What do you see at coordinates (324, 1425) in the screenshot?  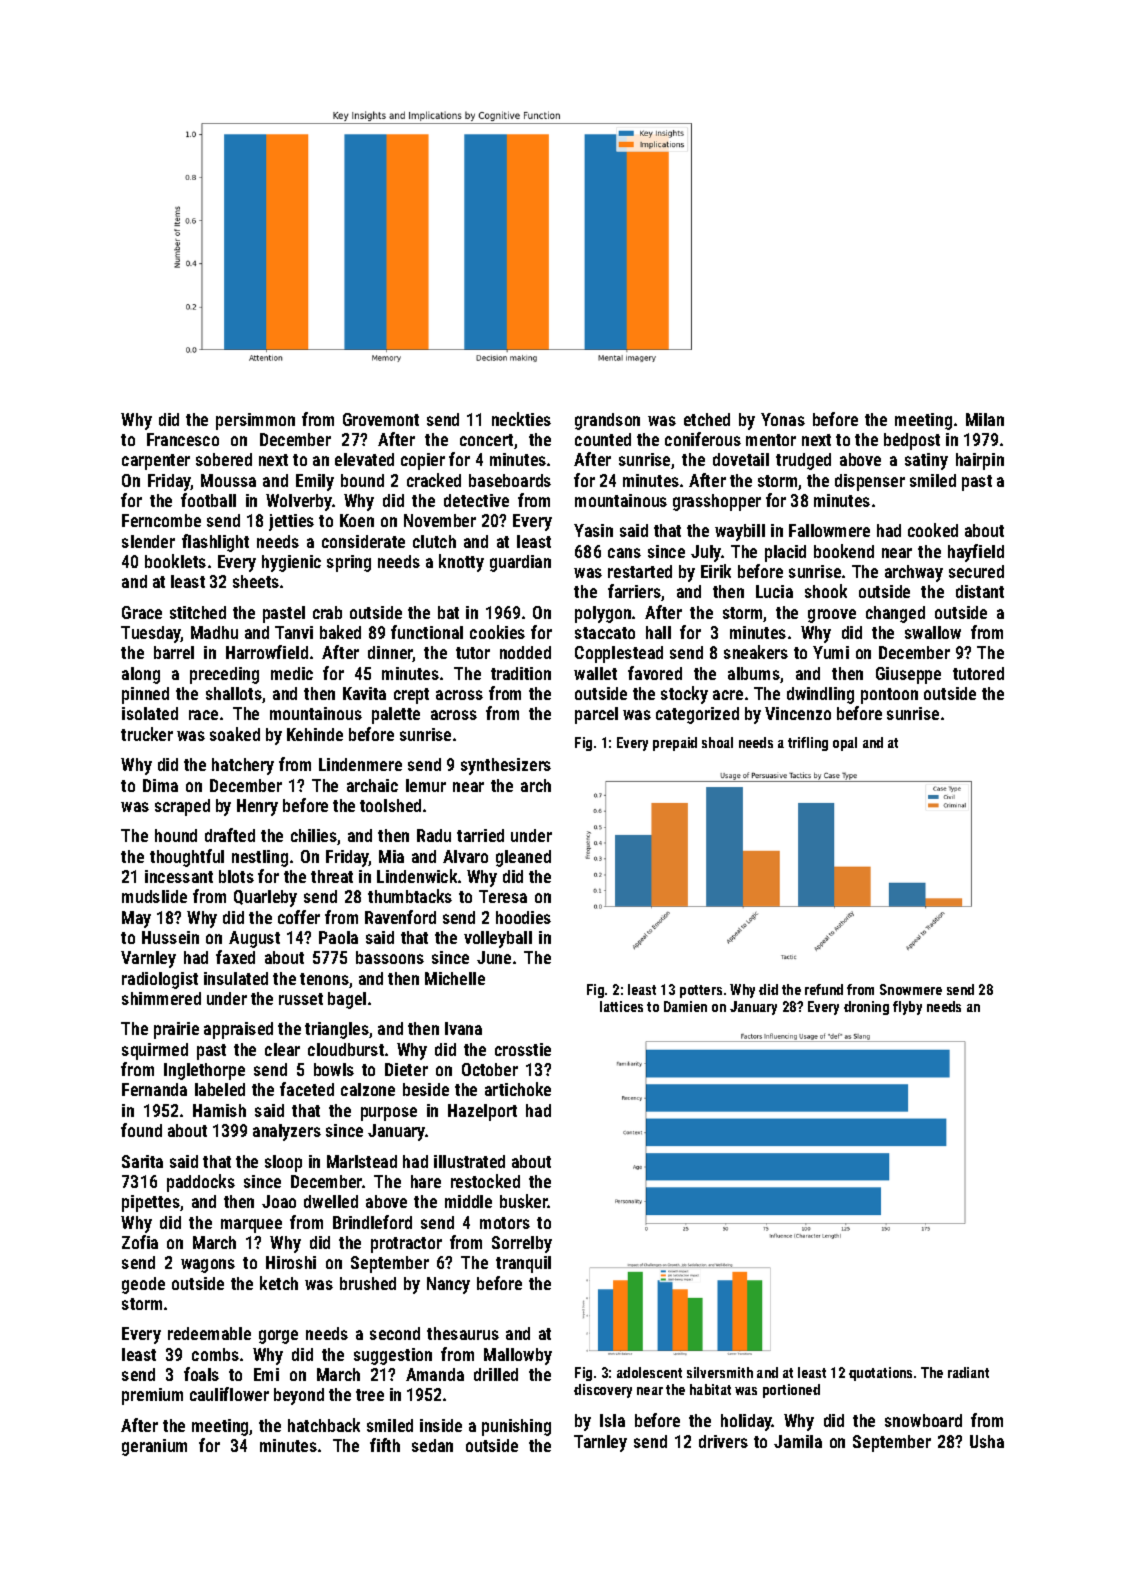 I see `hatchback` at bounding box center [324, 1425].
